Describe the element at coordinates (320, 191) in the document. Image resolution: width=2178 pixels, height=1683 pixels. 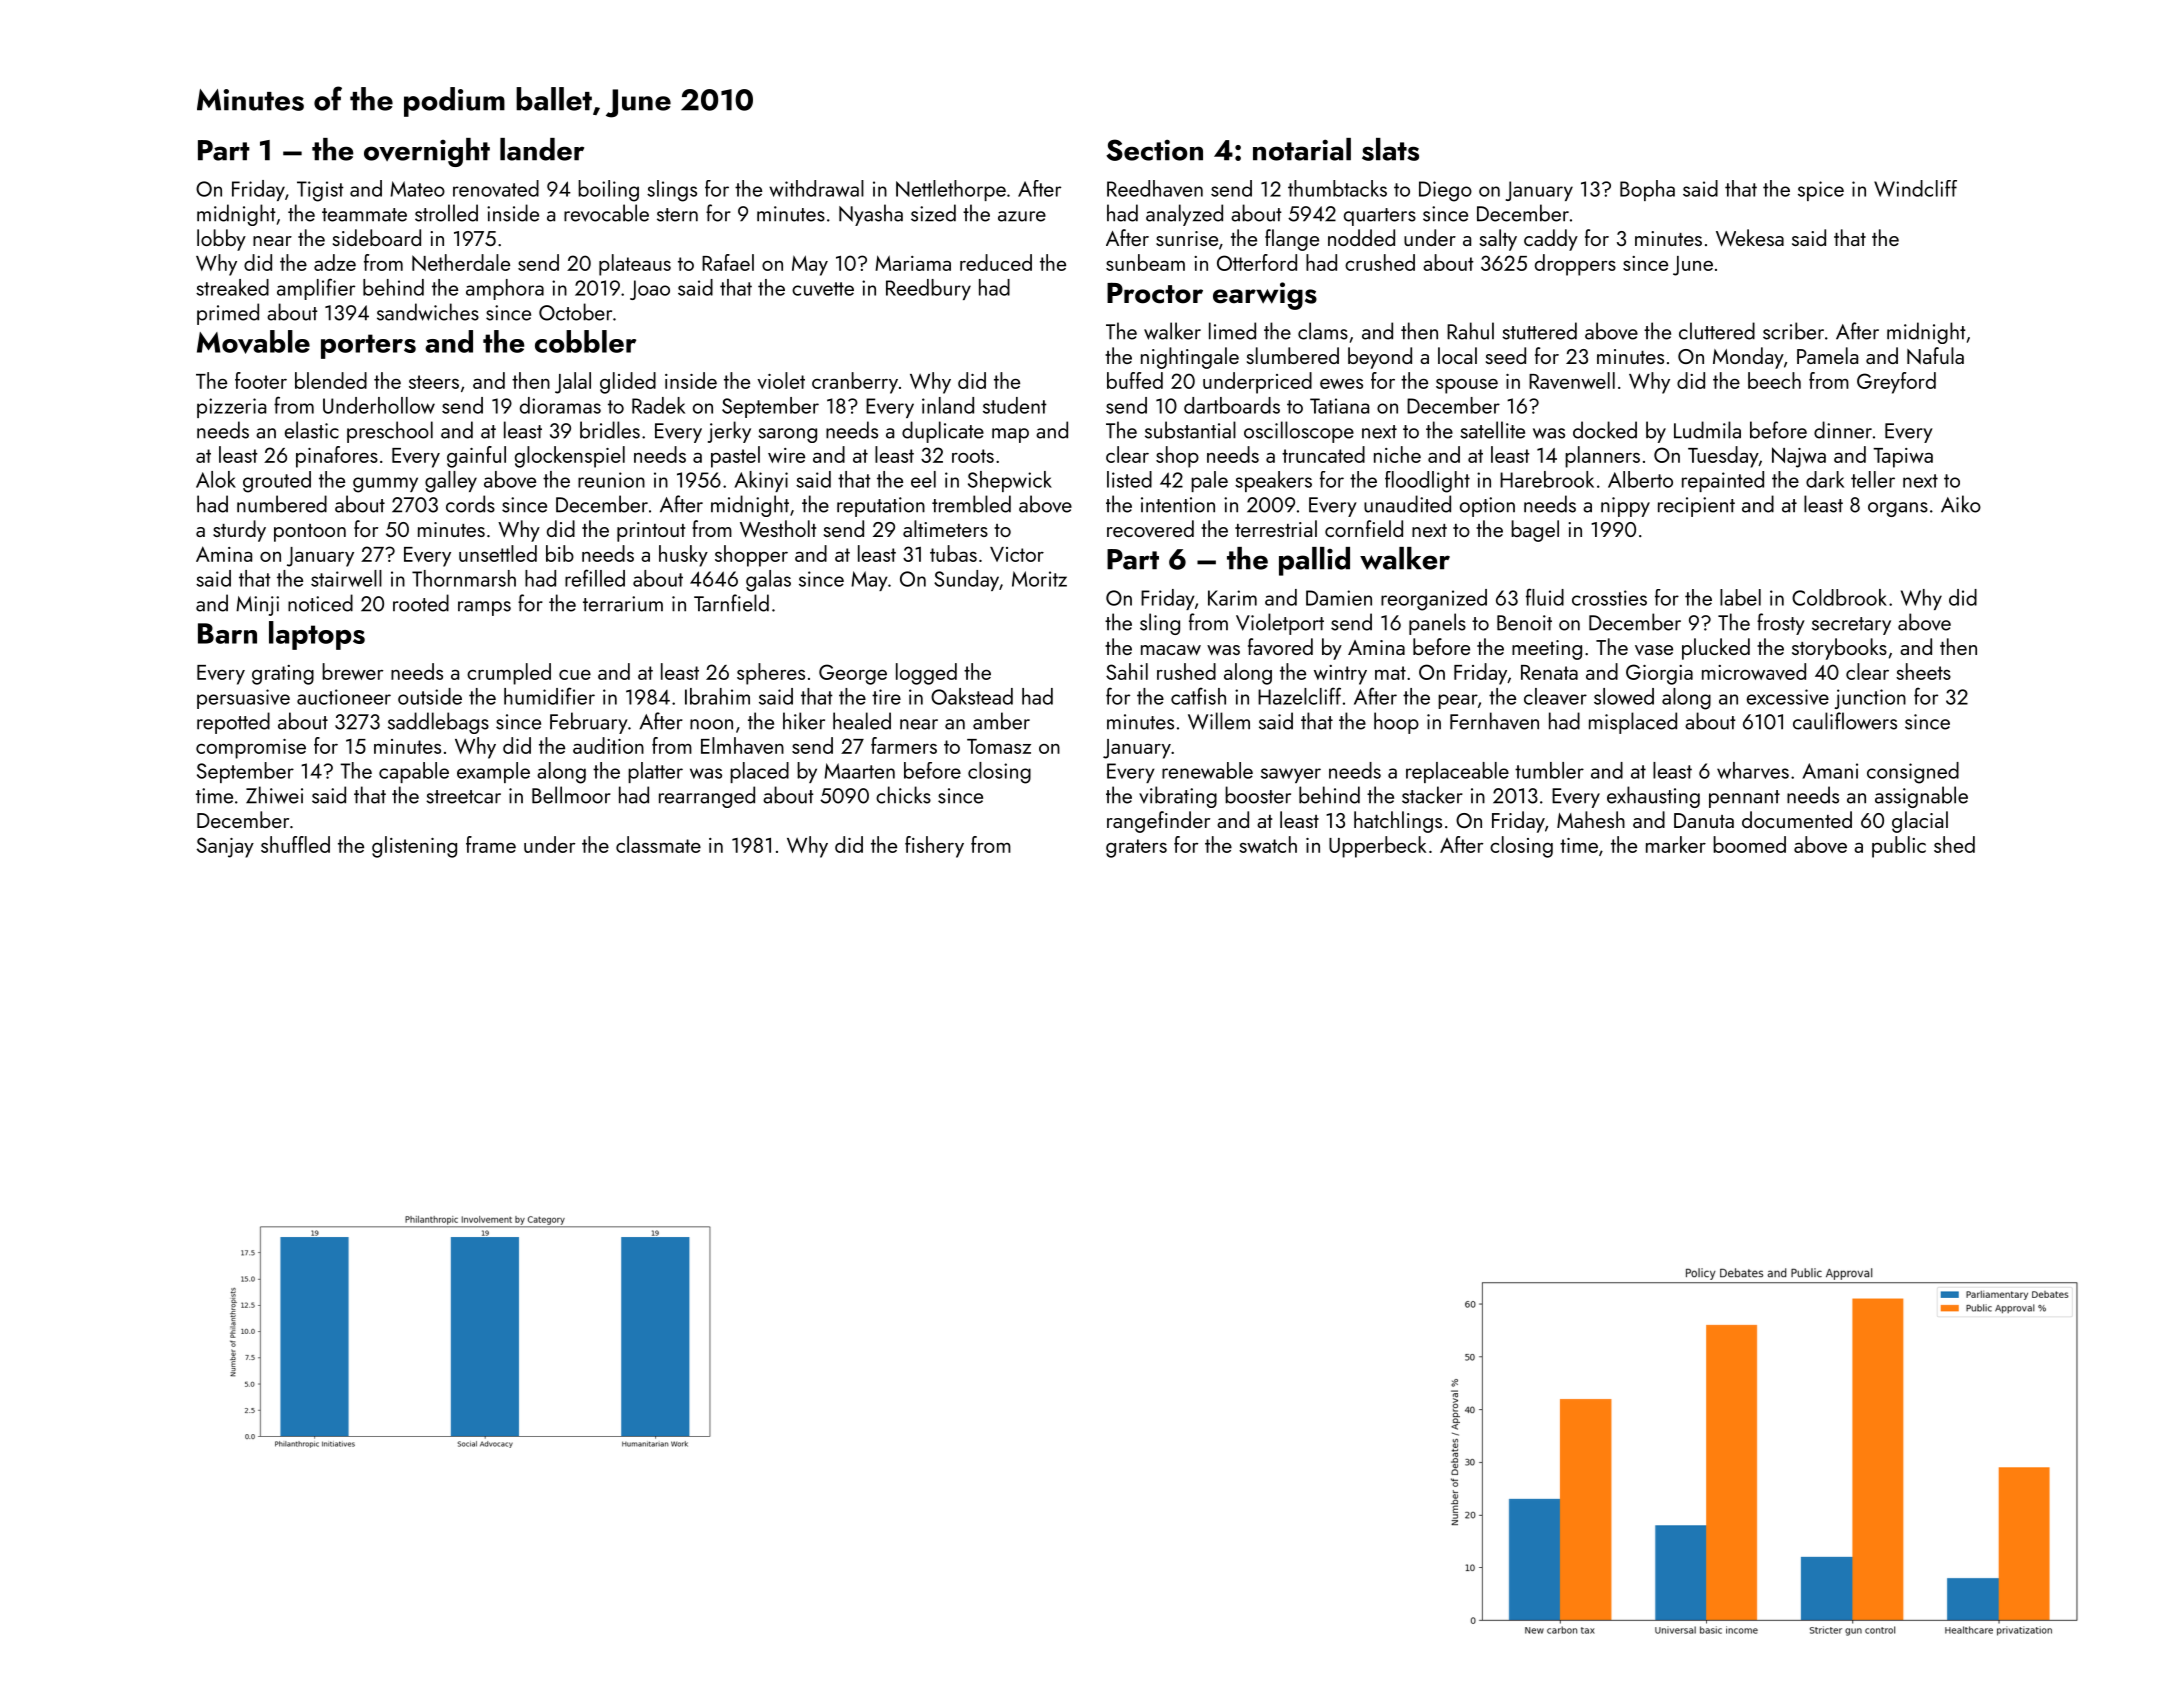
I see `Tigist` at that location.
